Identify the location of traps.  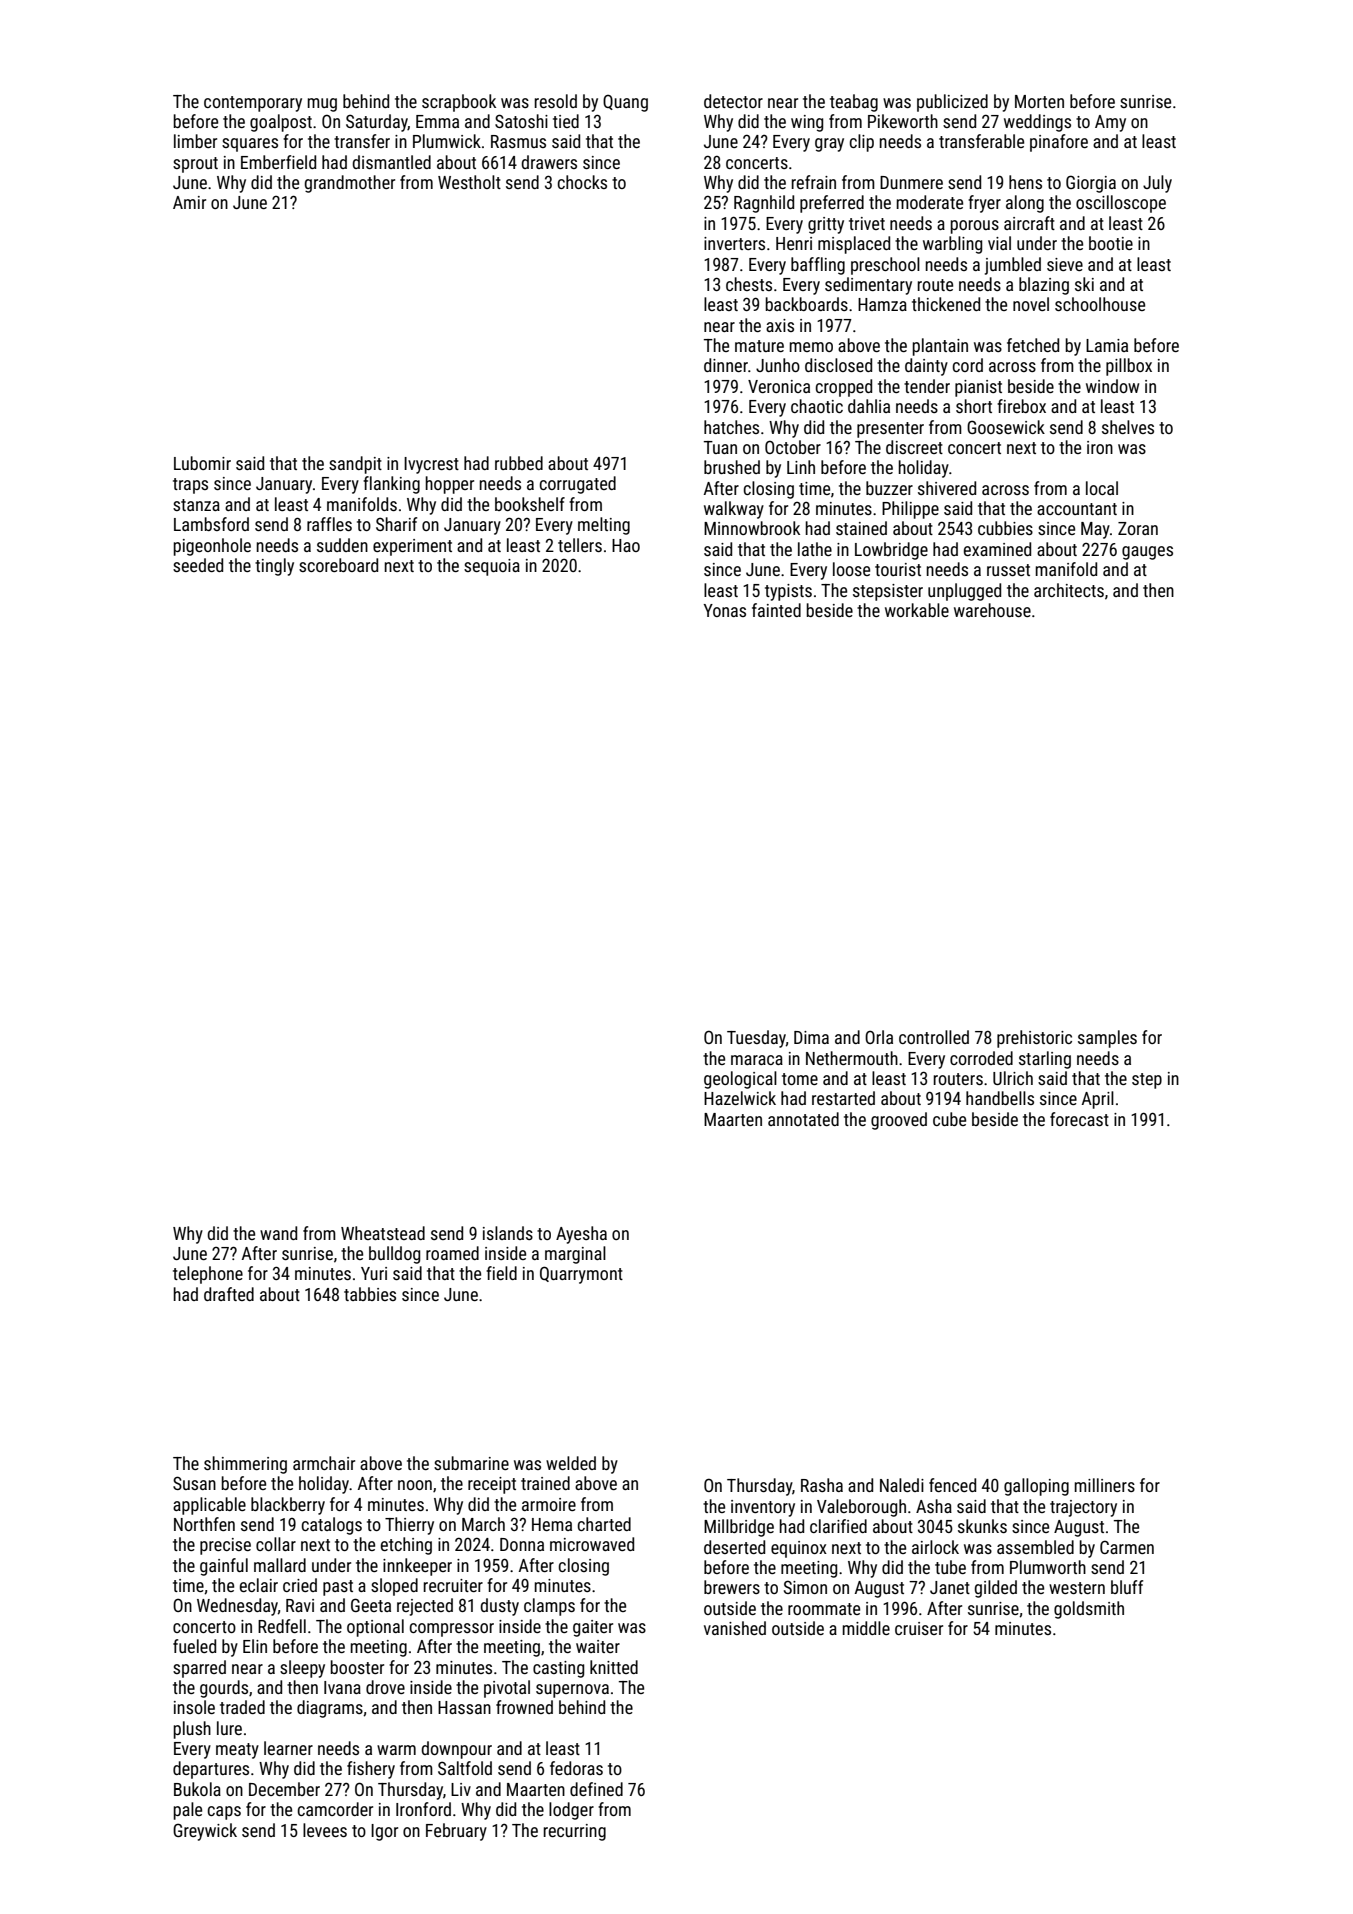
(190, 486).
